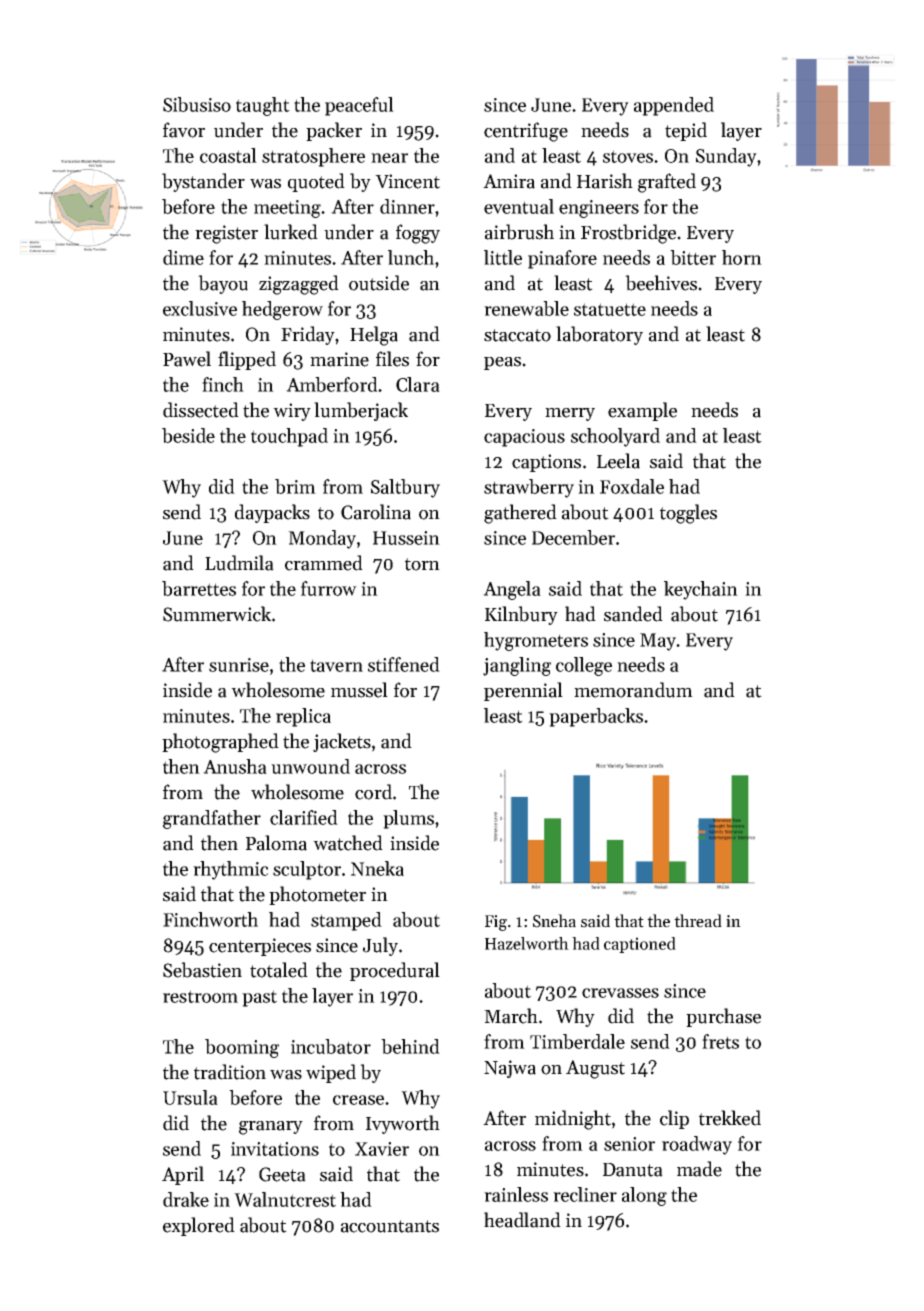 The image size is (924, 1311). I want to click on beehives, so click(661, 283).
